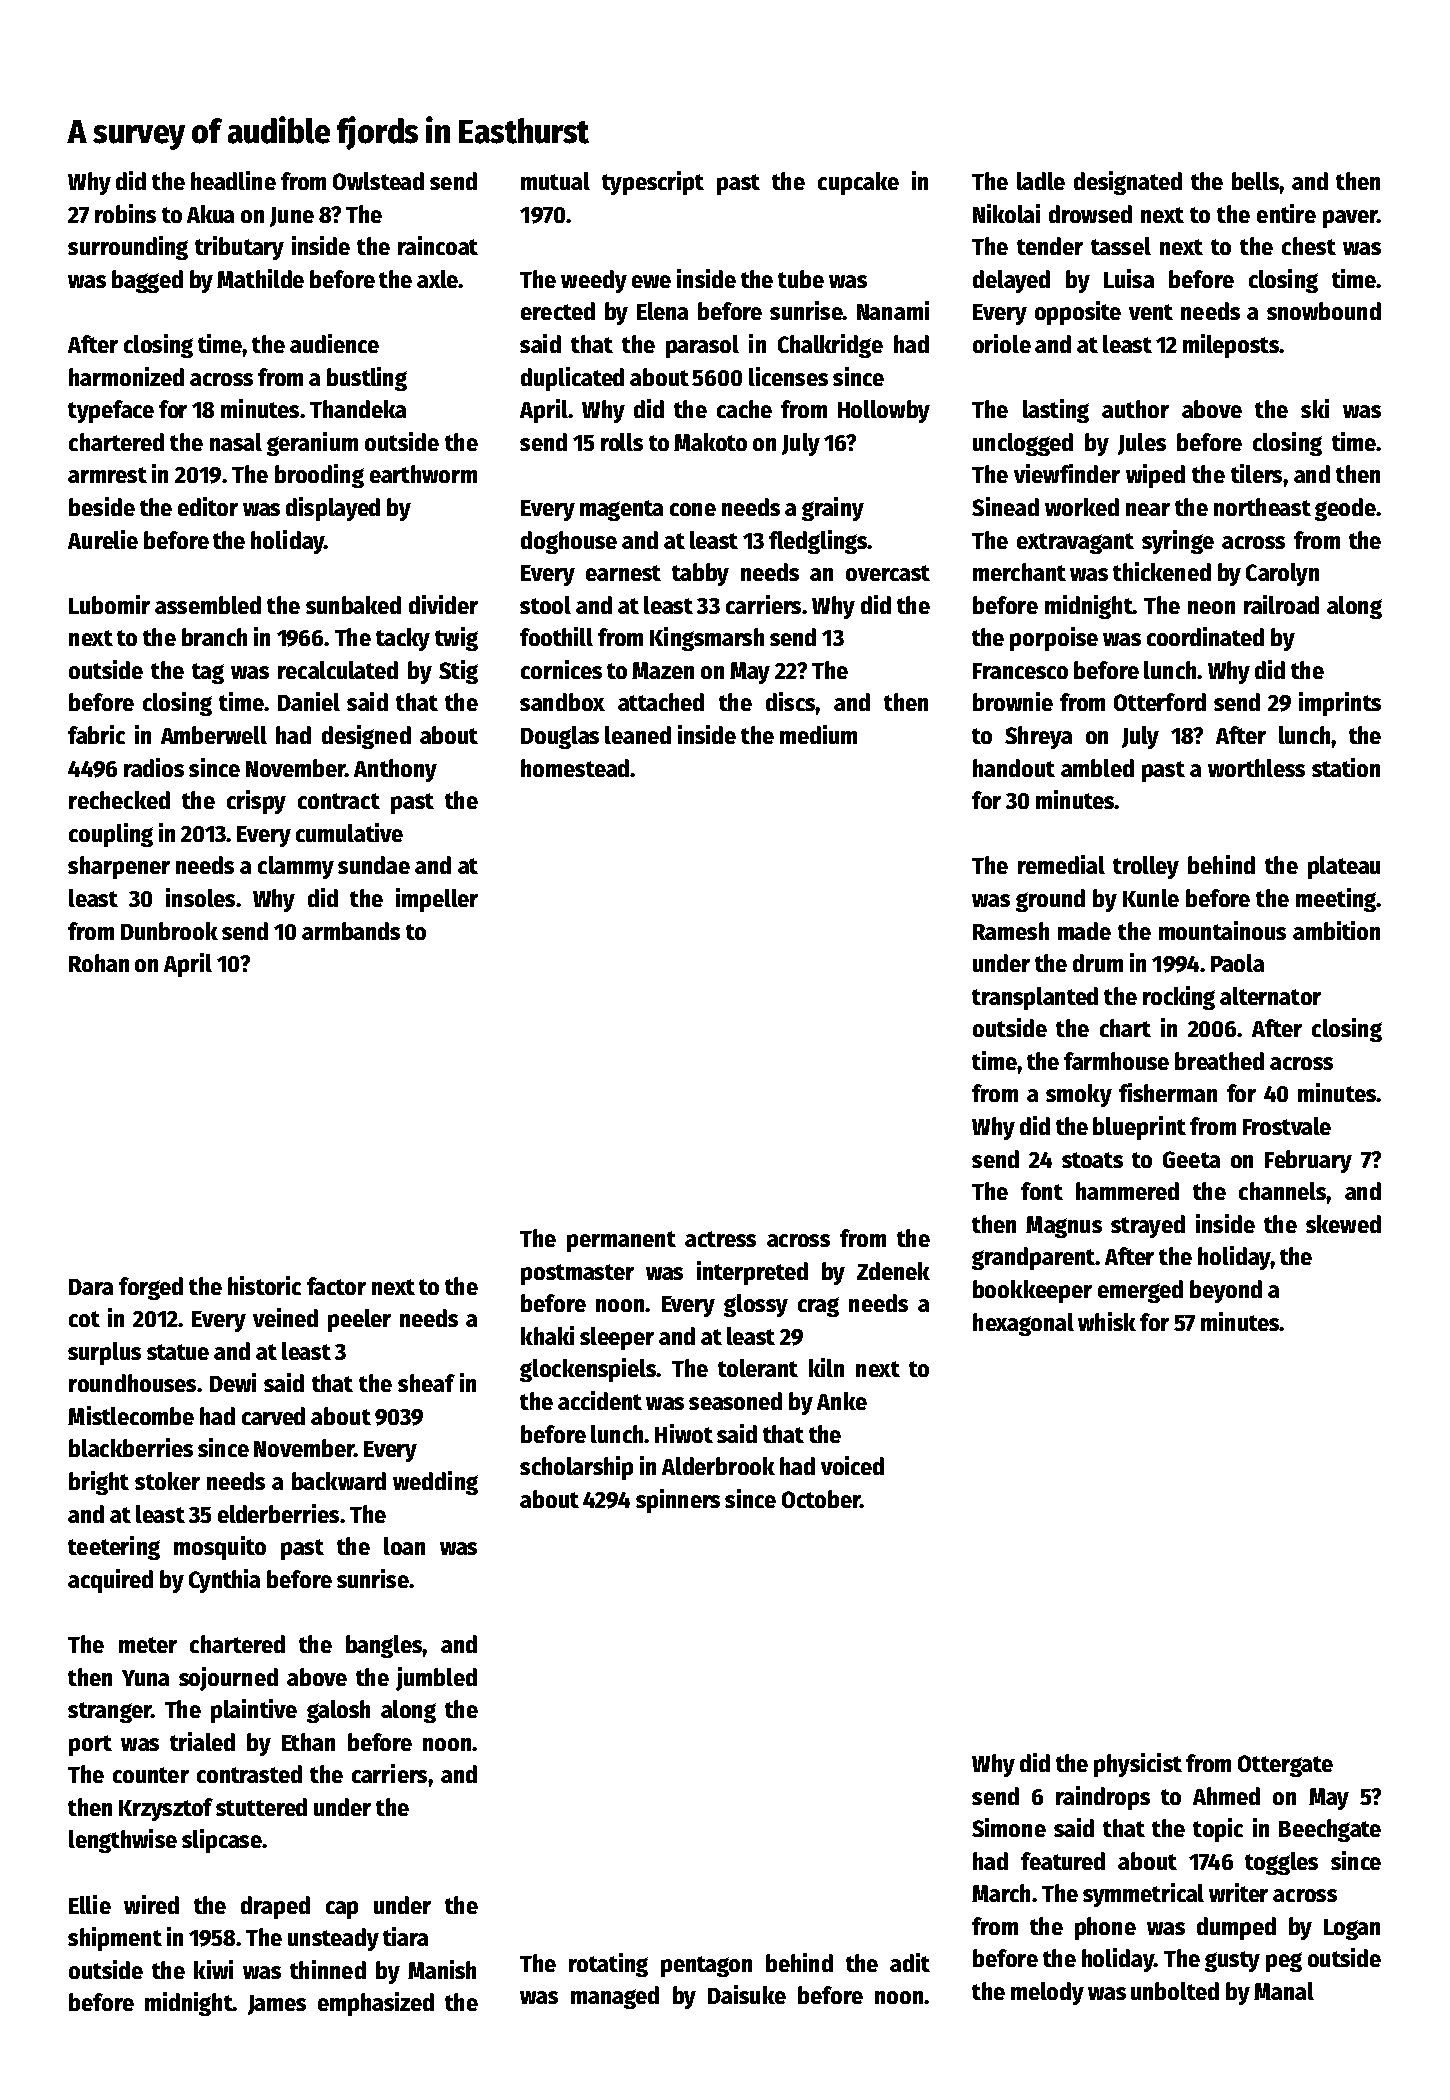  Describe the element at coordinates (224, 1581) in the screenshot. I see `Cynthia` at that location.
